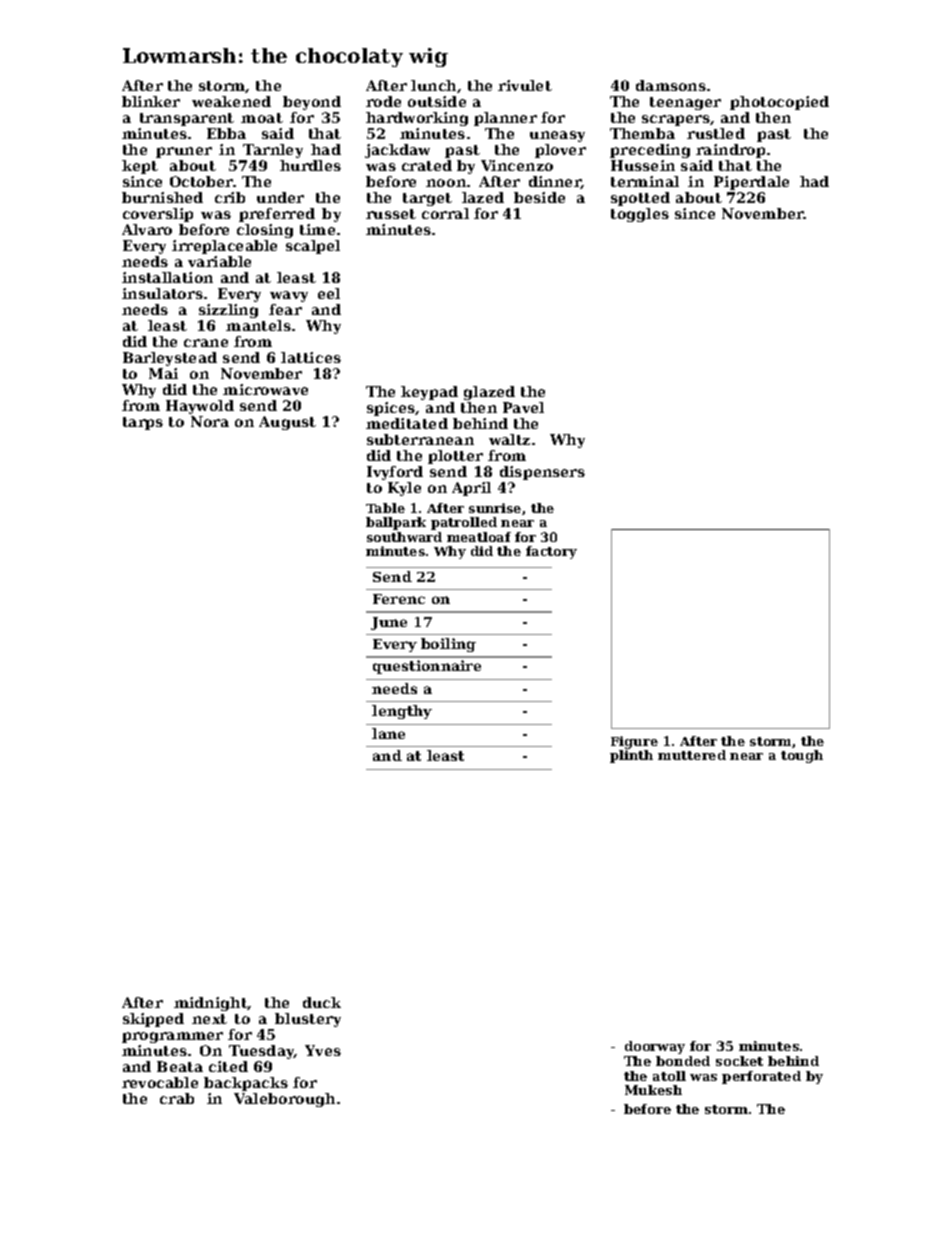  Describe the element at coordinates (551, 552) in the screenshot. I see `factory` at that location.
